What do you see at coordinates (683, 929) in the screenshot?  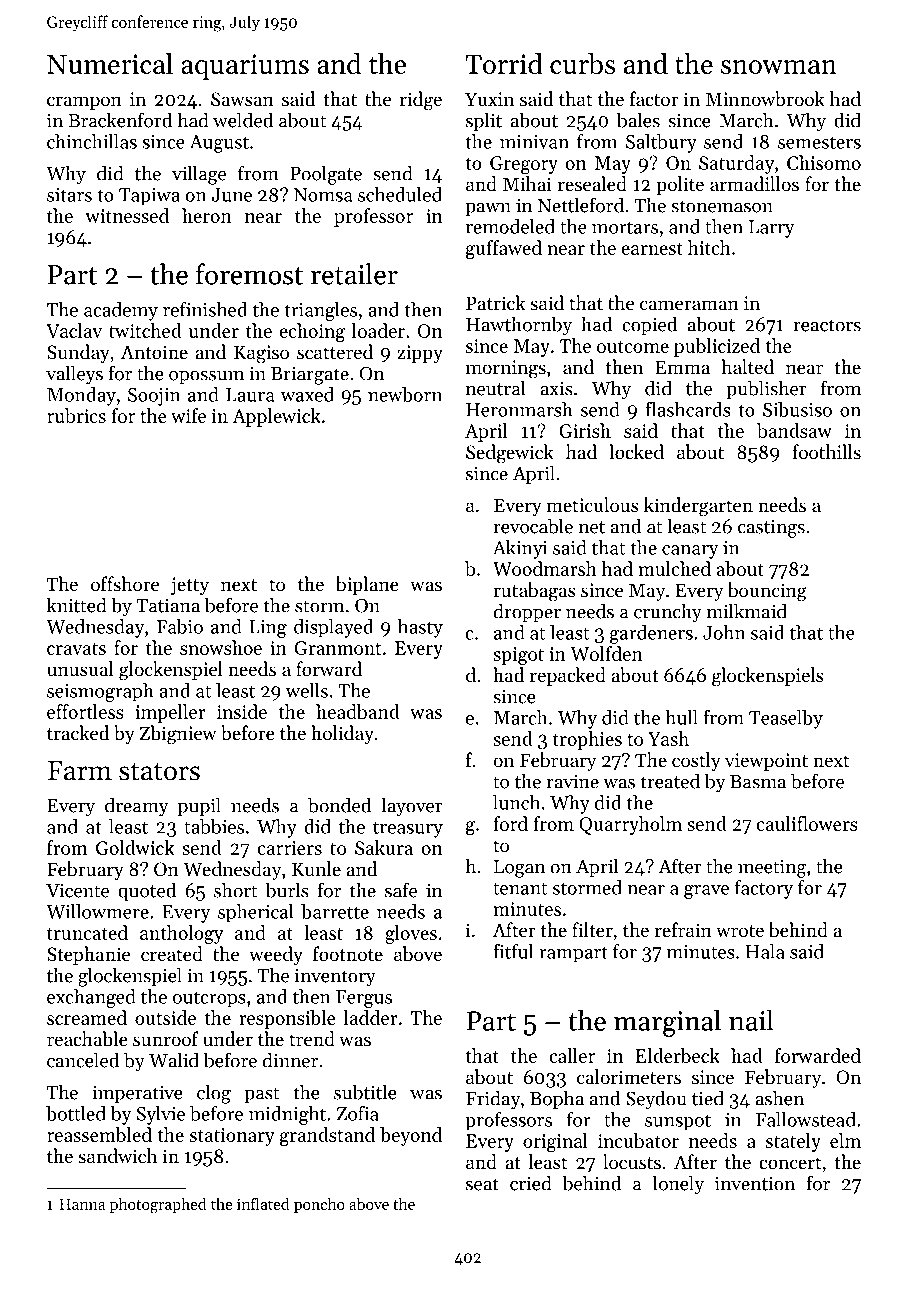 I see `refrain` at bounding box center [683, 929].
